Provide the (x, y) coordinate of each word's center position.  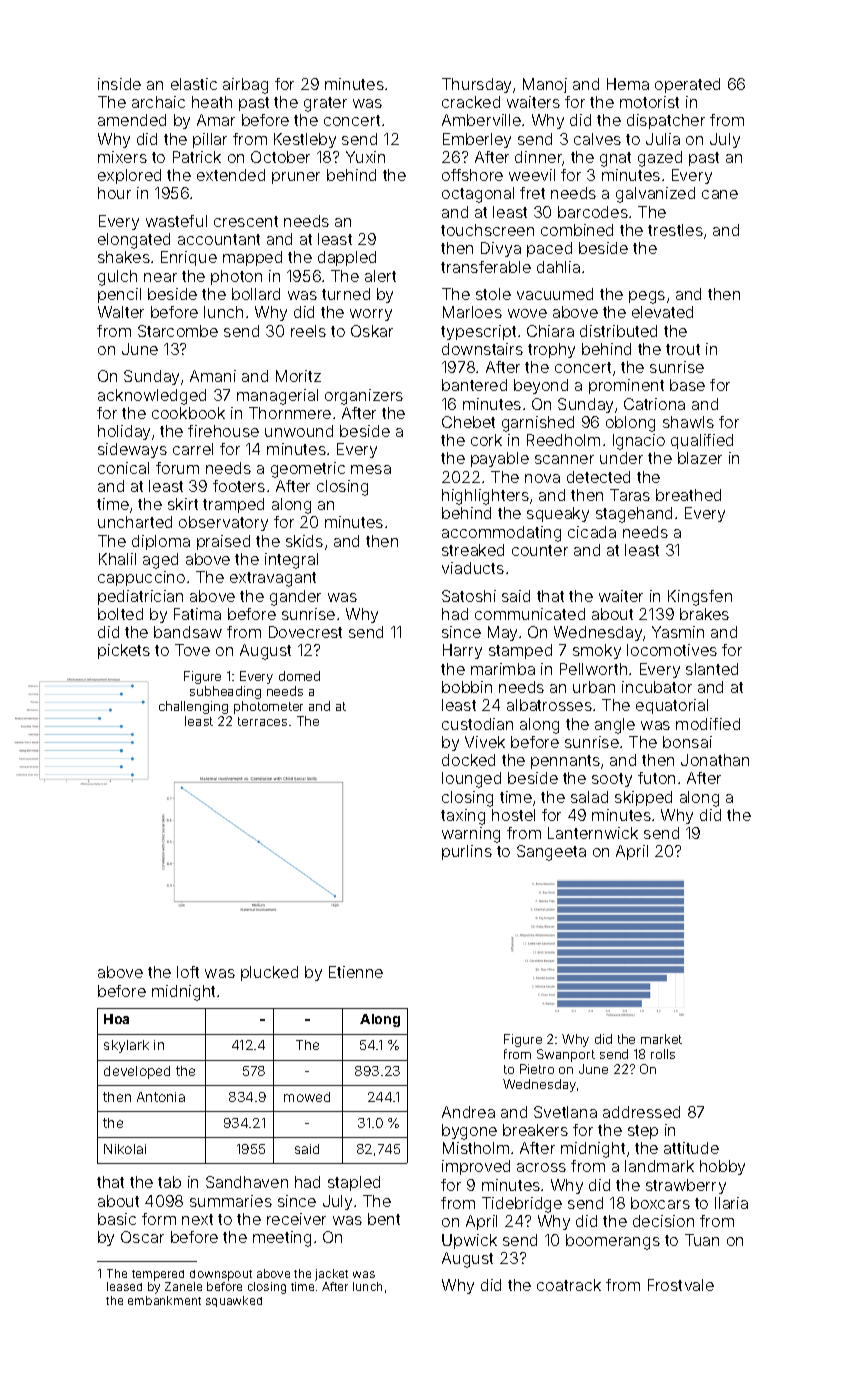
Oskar (372, 331)
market (661, 1039)
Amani (213, 376)
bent (384, 1219)
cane (720, 194)
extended (231, 175)
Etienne (356, 972)
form (159, 1219)
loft (188, 972)
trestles (675, 230)
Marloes (472, 312)
